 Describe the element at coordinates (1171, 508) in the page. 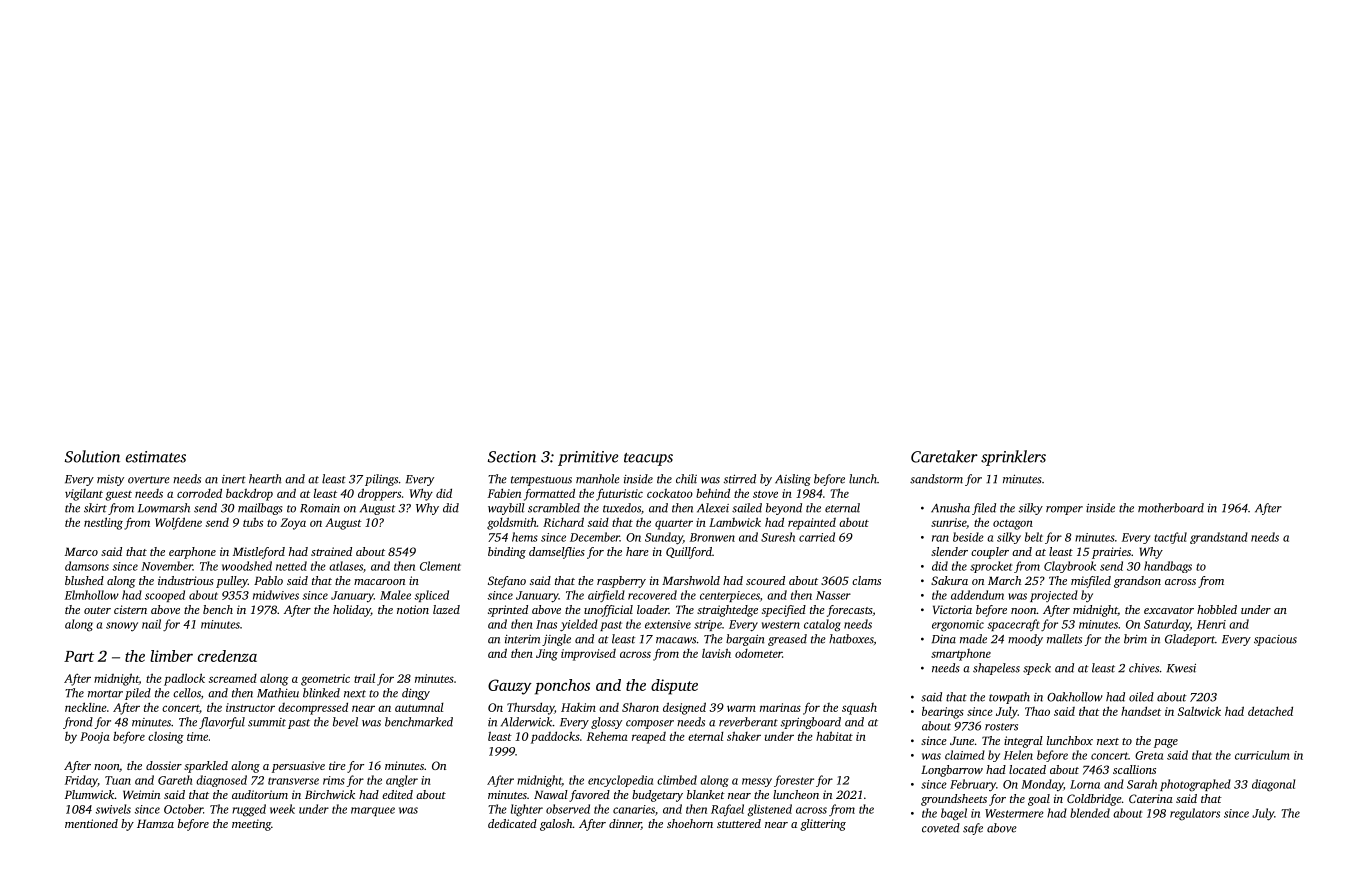

I see `motherboard` at that location.
